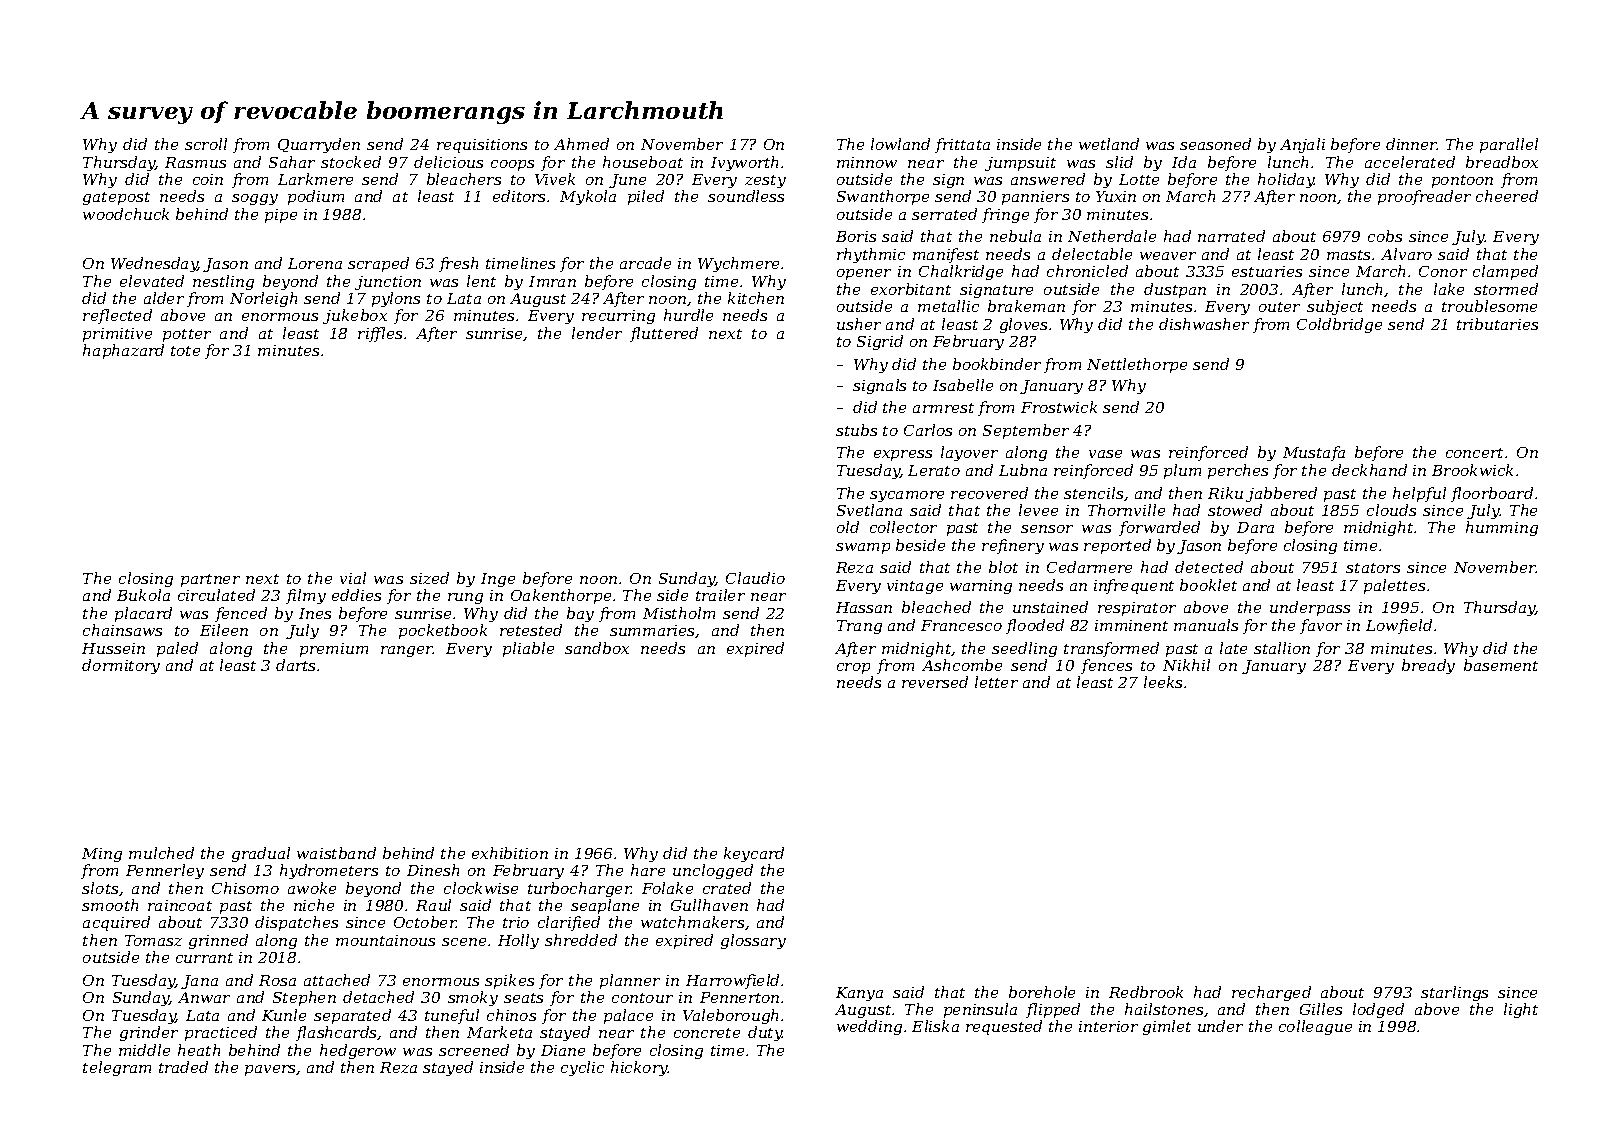 The width and height of the screenshot is (1622, 1147). I want to click on cheered, so click(1507, 196).
